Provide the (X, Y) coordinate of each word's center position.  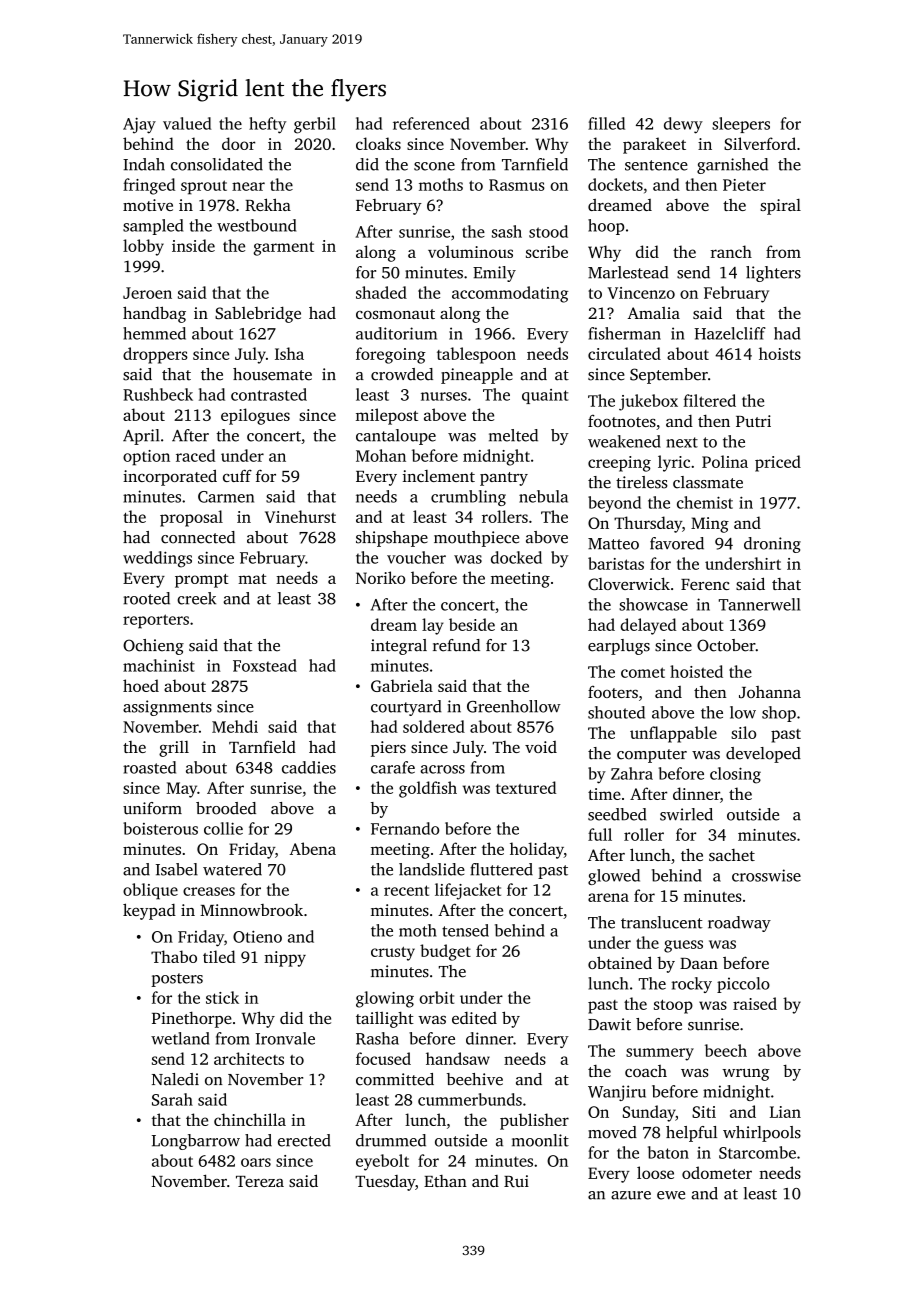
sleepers (741, 125)
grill (174, 749)
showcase (653, 604)
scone (434, 166)
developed (763, 755)
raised (755, 1003)
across (442, 769)
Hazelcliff (730, 333)
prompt (202, 581)
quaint (545, 396)
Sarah (172, 1099)
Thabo (174, 956)
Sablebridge (258, 314)
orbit (436, 997)
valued (187, 123)
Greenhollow (514, 706)
